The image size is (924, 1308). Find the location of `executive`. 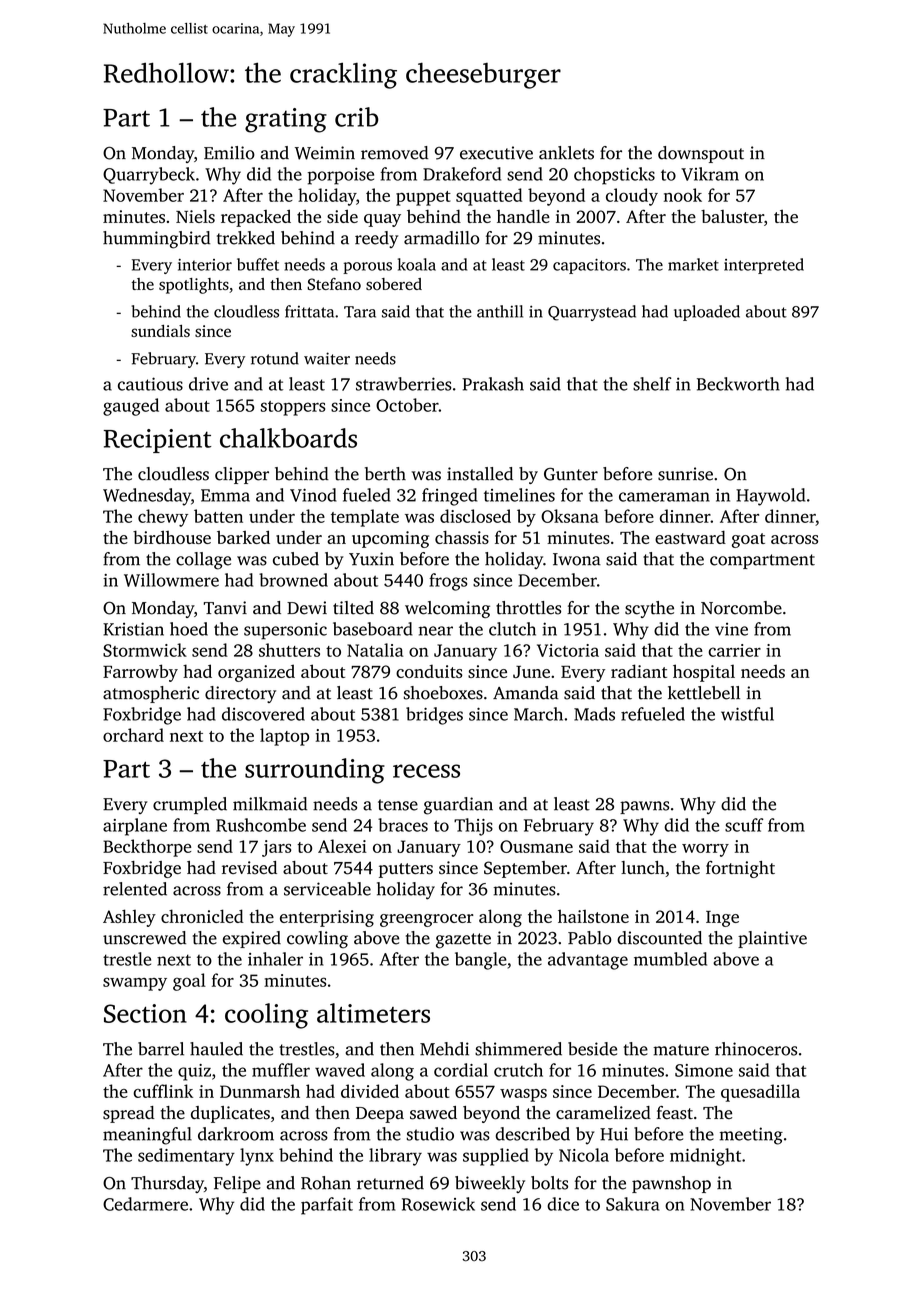

executive is located at coordinates (496, 153).
